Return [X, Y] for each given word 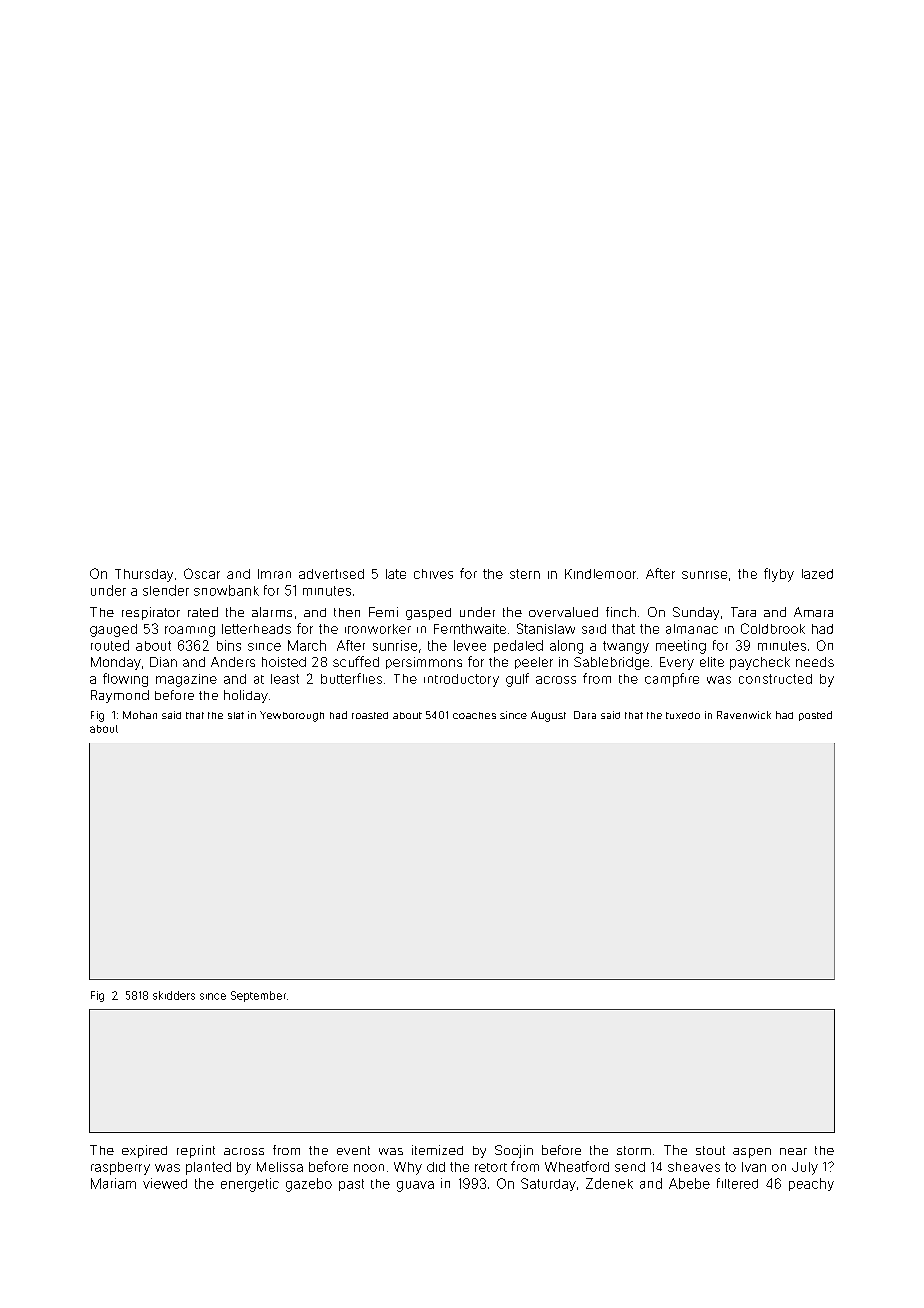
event [353, 1150]
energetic [250, 1185]
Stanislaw [546, 628]
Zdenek [609, 1183]
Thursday [144, 575]
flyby [779, 575]
